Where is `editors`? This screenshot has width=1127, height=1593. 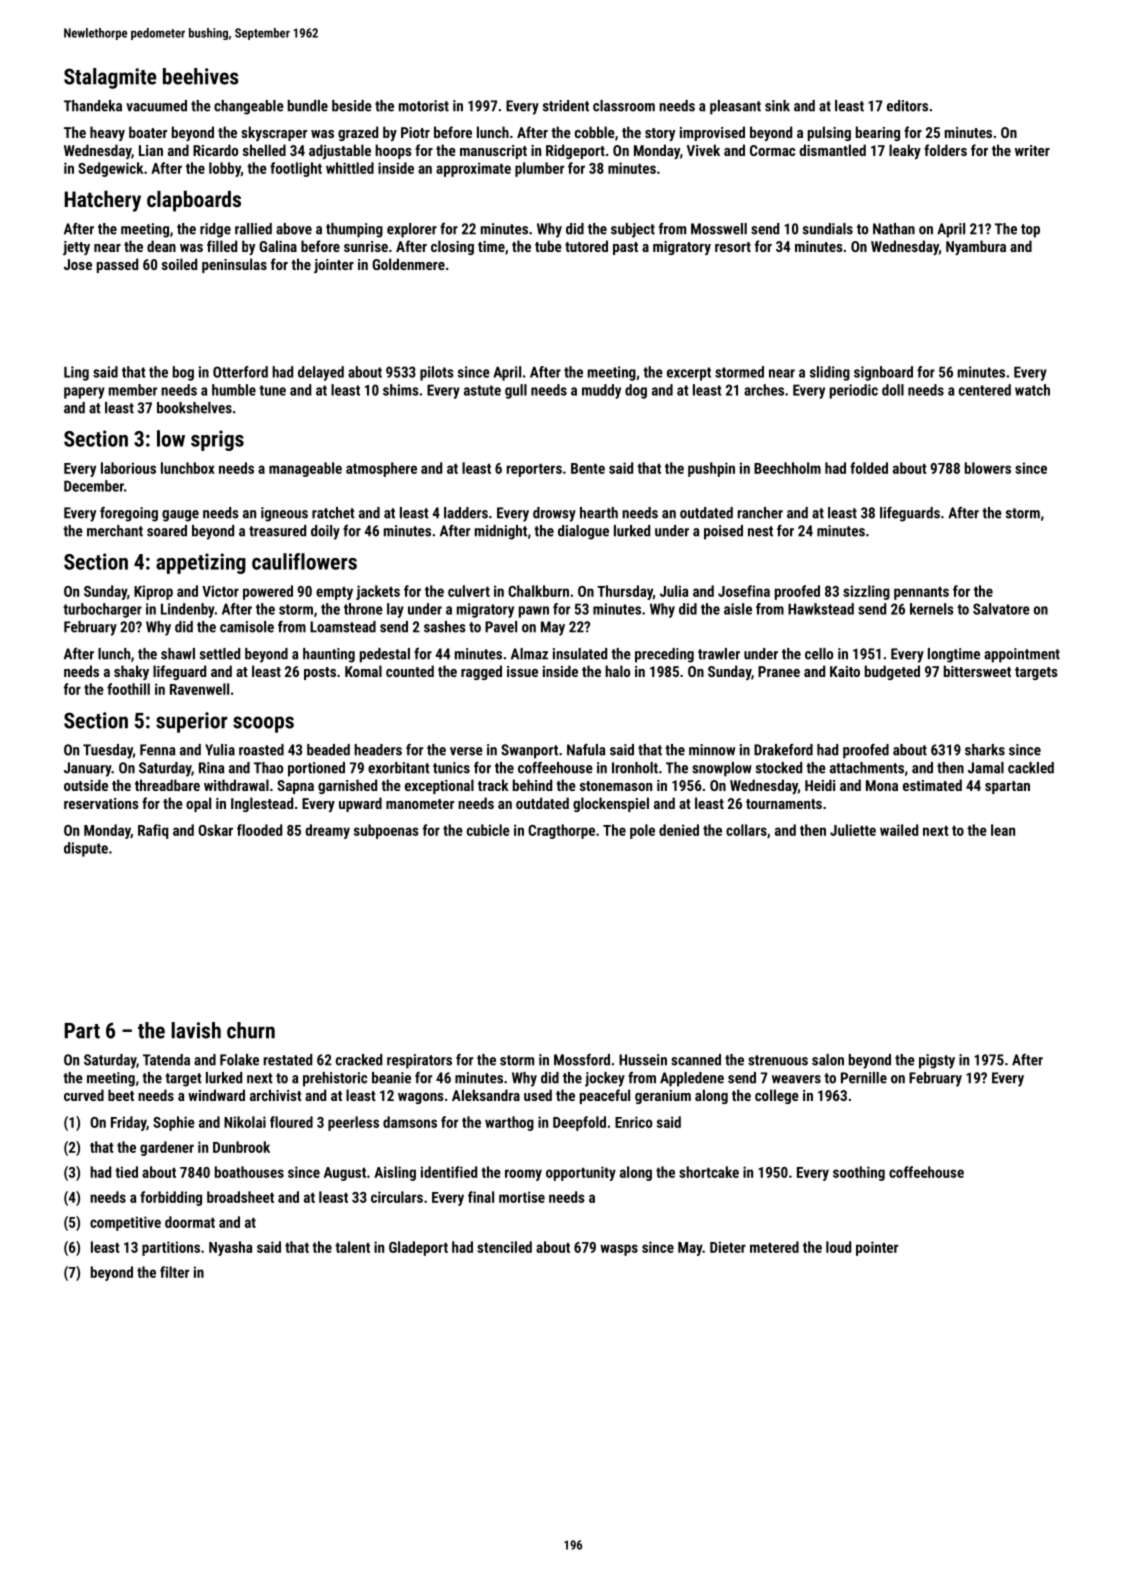 editors is located at coordinates (907, 106).
